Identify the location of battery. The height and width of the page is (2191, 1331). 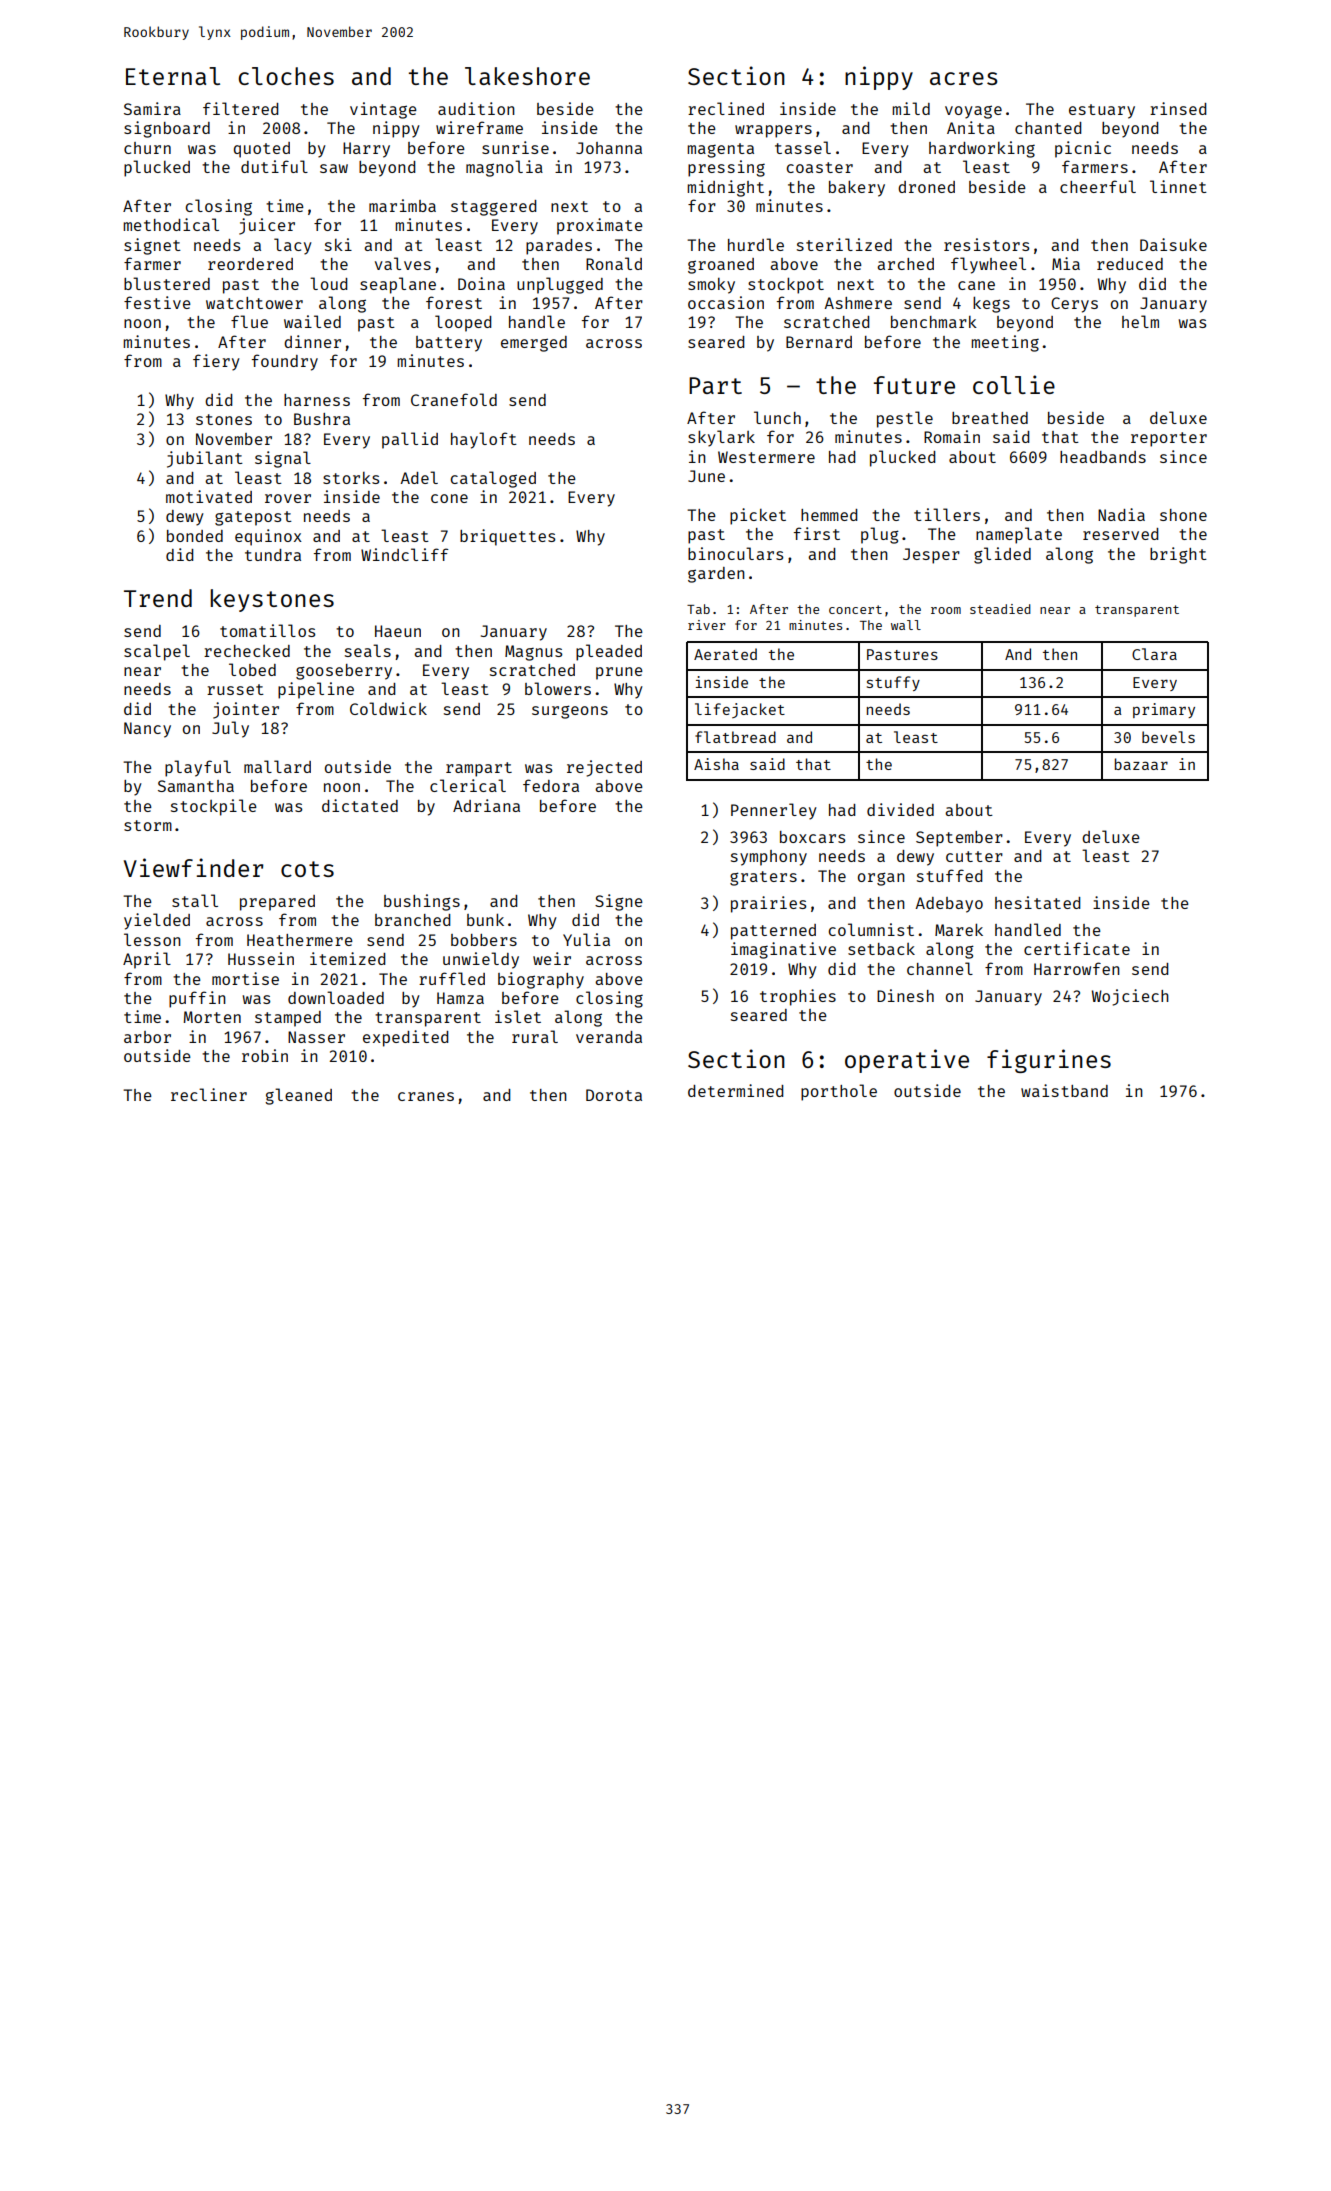
(449, 344).
